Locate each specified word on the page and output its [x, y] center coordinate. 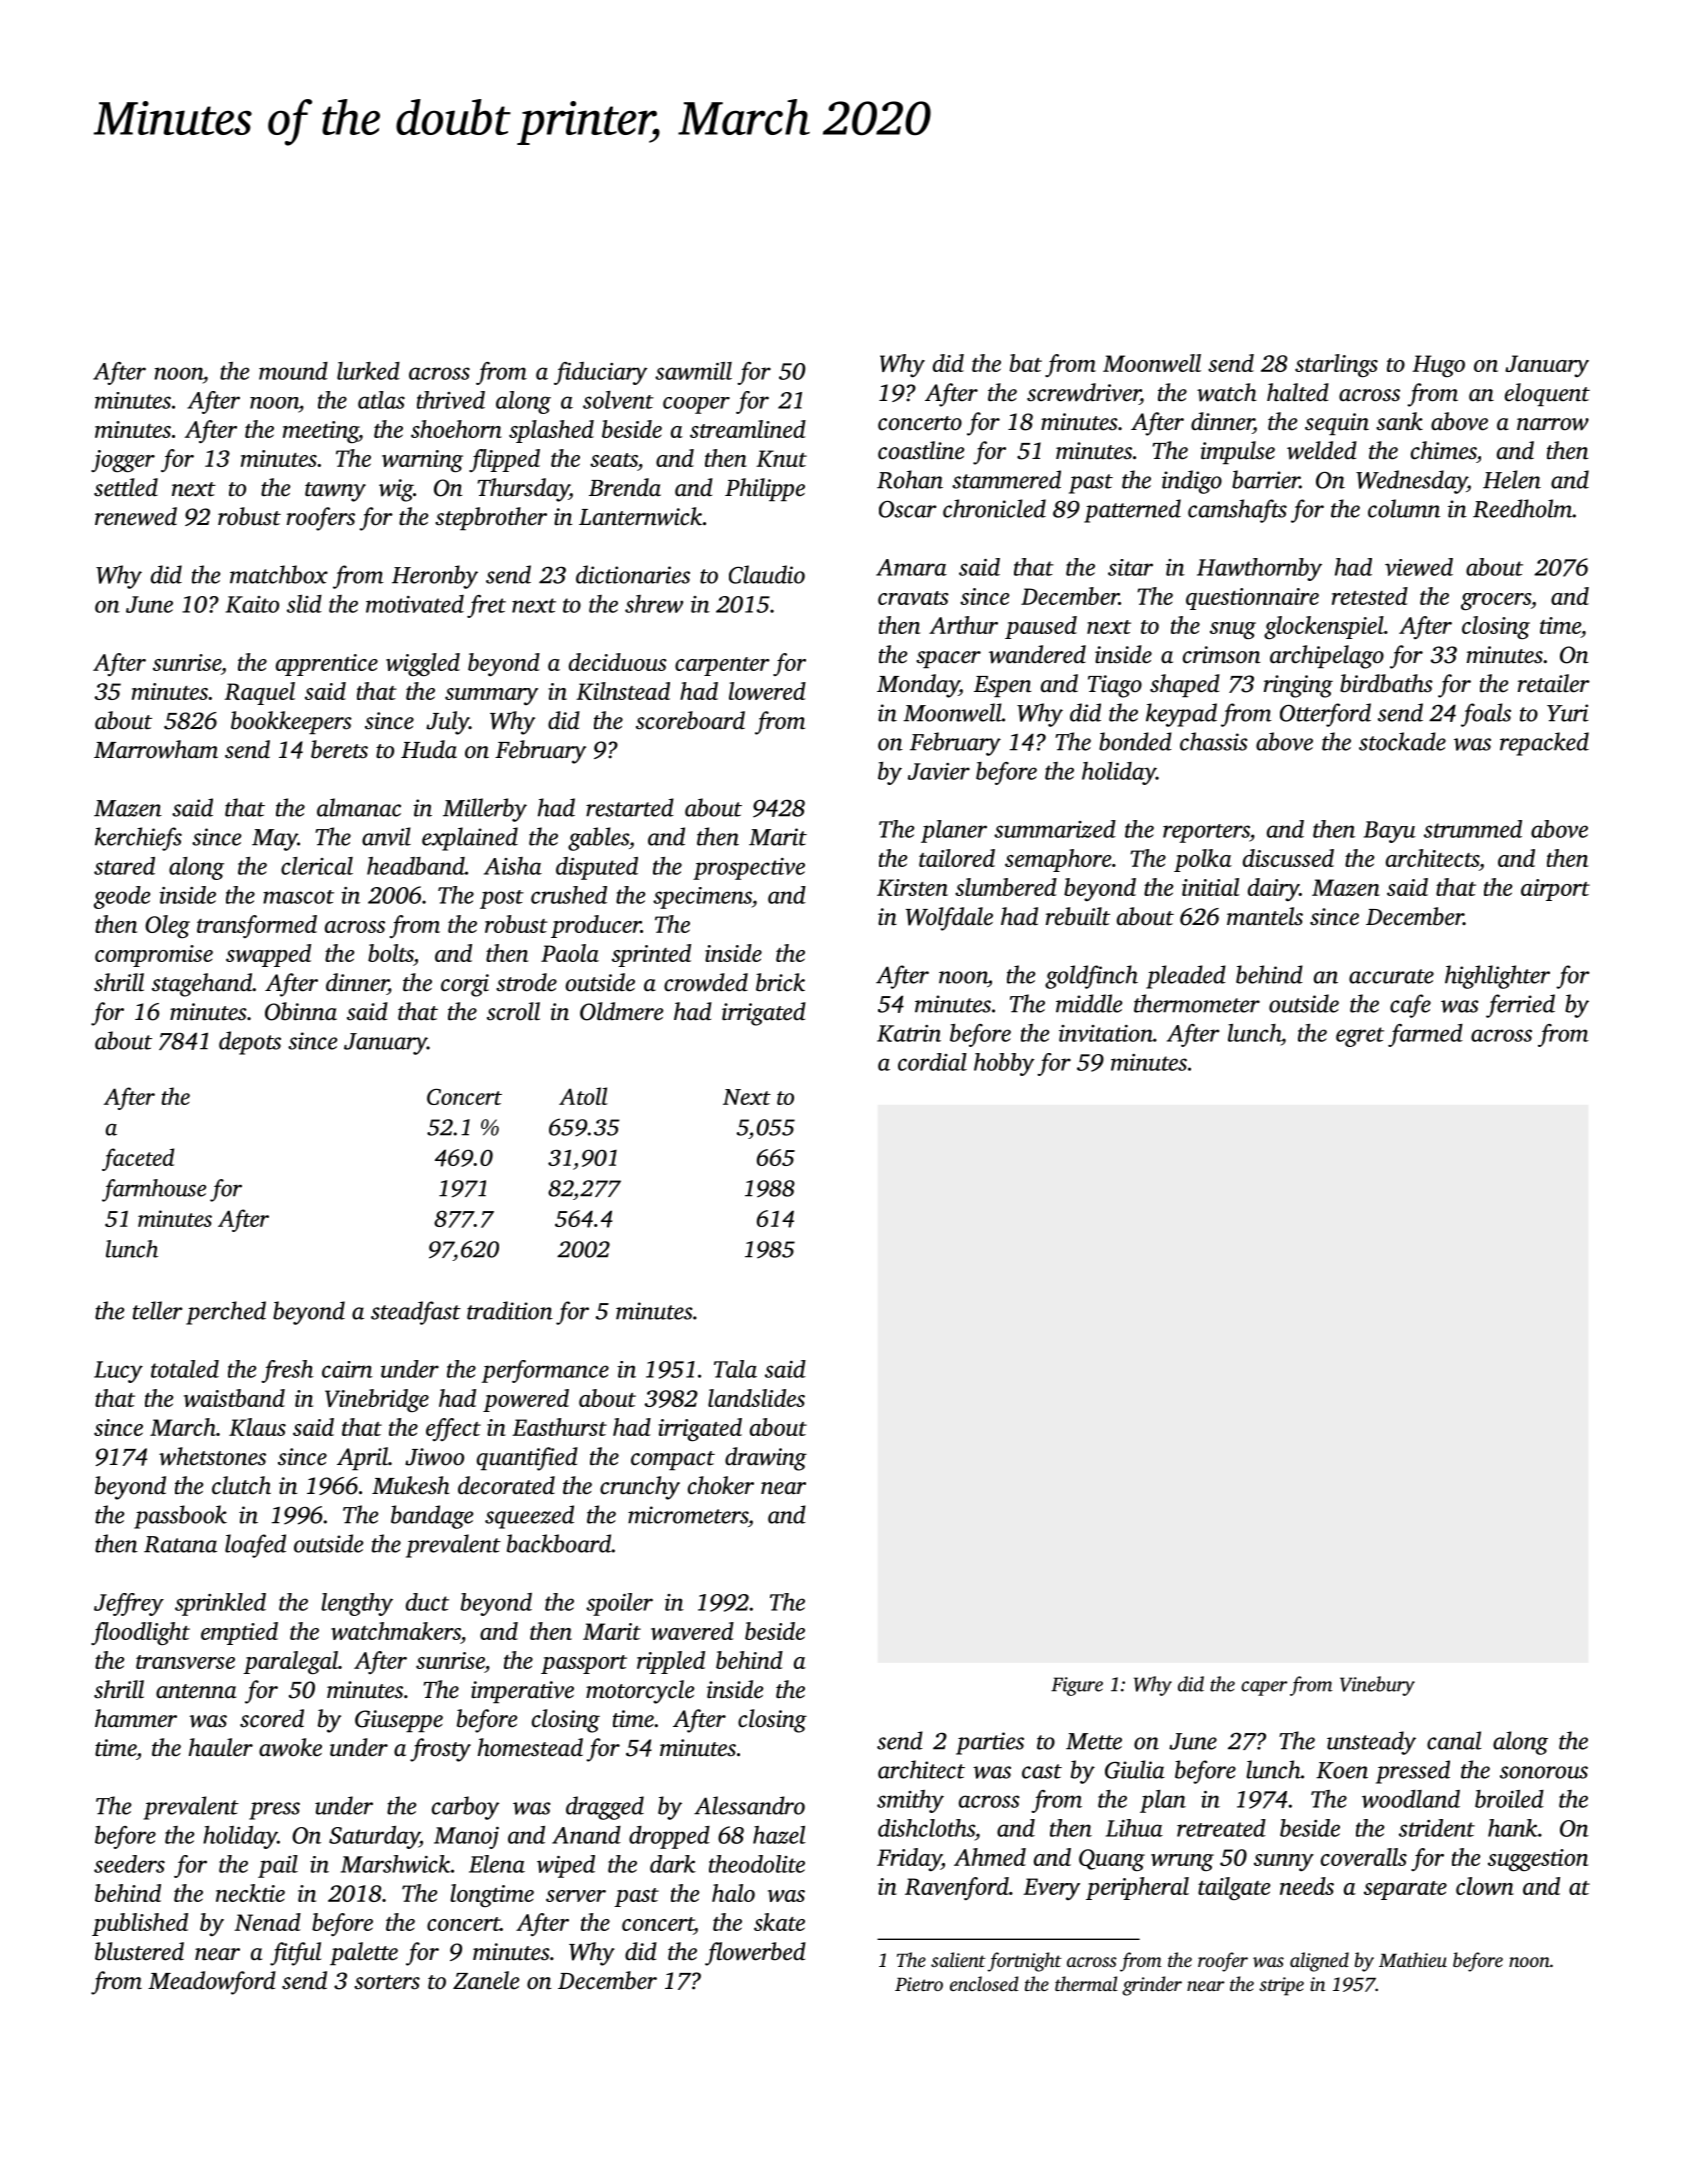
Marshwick [395, 1864]
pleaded [1186, 977]
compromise [154, 956]
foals [1486, 715]
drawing [766, 1459]
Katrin [909, 1033]
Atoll [583, 1096]
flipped [504, 460]
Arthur [963, 625]
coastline [921, 450]
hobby [1004, 1064]
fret [486, 606]
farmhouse [154, 1190]
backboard [559, 1543]
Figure [1077, 1686]
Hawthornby [1259, 569]
